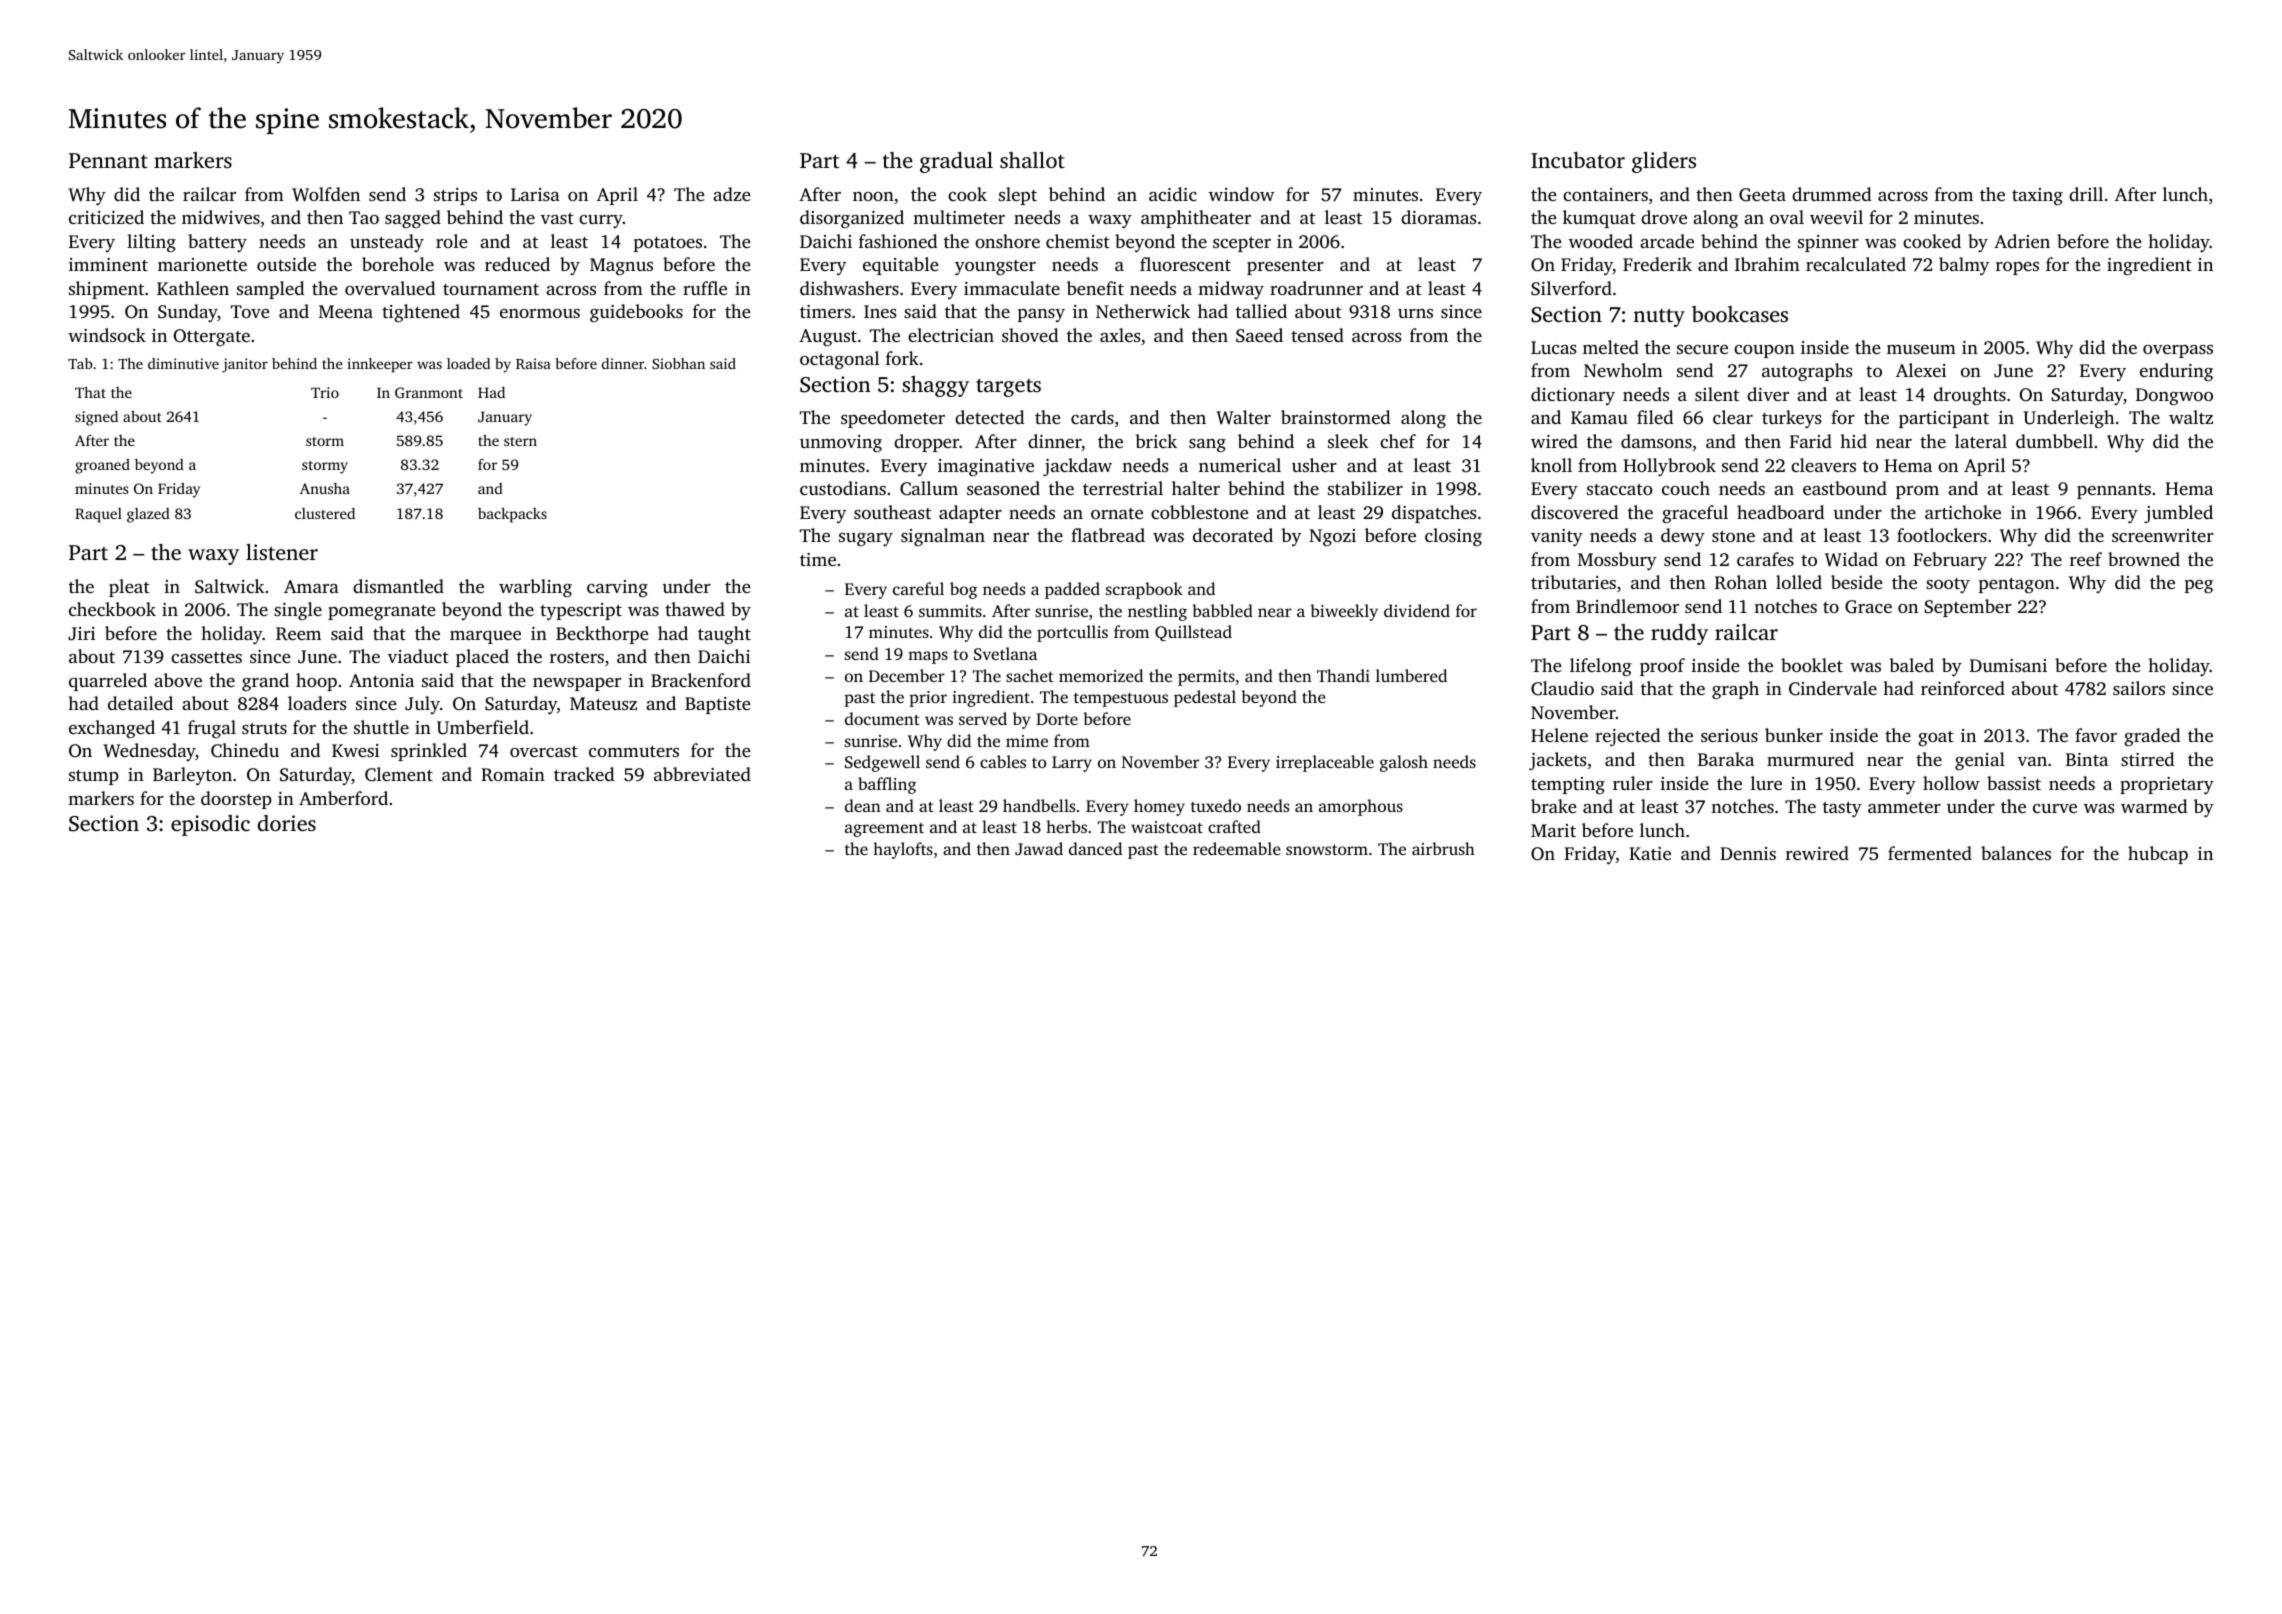 Image resolution: width=2282 pixels, height=1614 pixels. I want to click on Amberford, so click(343, 798).
